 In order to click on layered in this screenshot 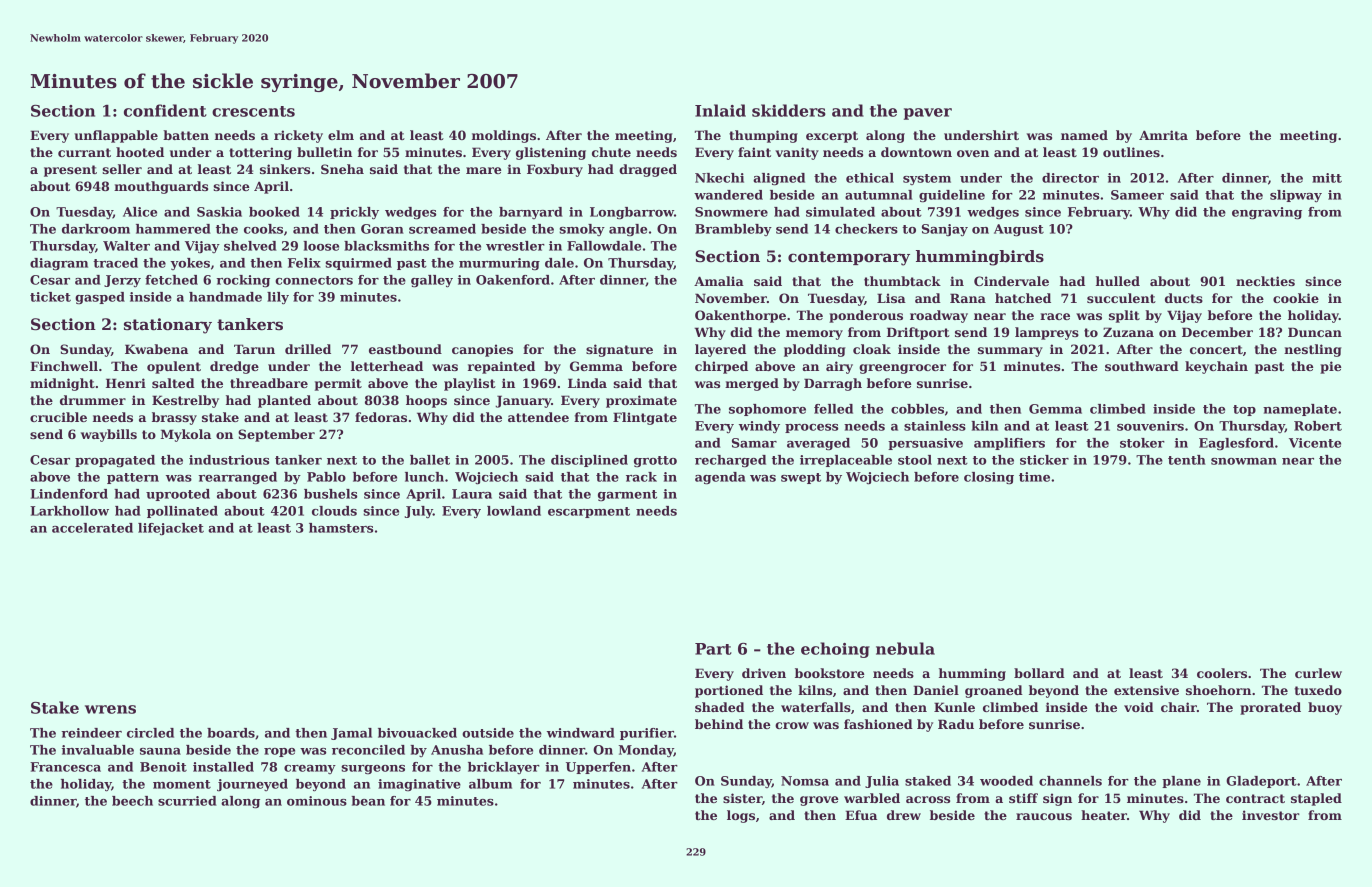, I will do `click(720, 350)`.
